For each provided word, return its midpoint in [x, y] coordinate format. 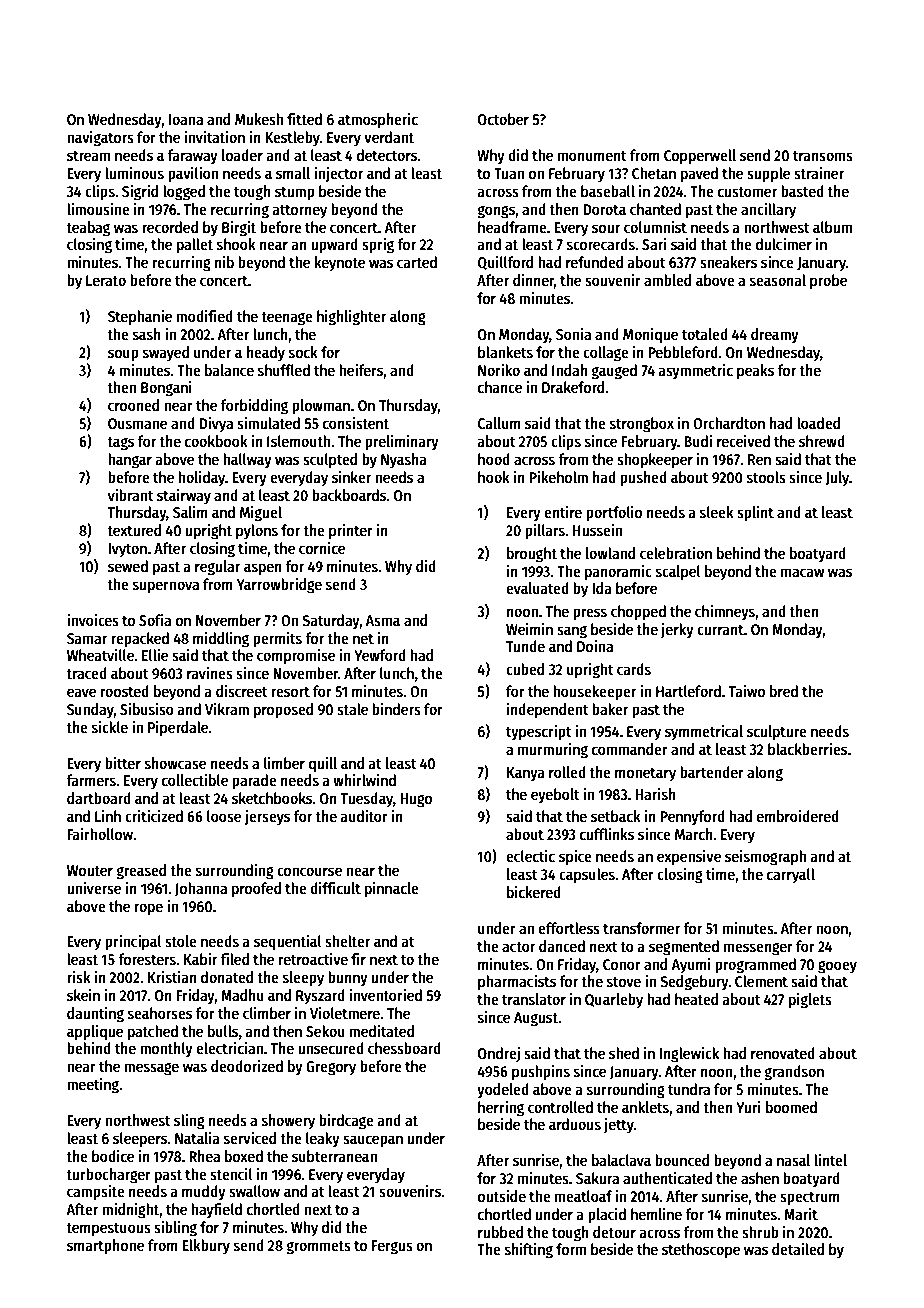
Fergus [392, 1247]
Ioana [185, 119]
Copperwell [700, 157]
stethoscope [701, 1251]
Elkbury [206, 1246]
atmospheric [378, 120]
